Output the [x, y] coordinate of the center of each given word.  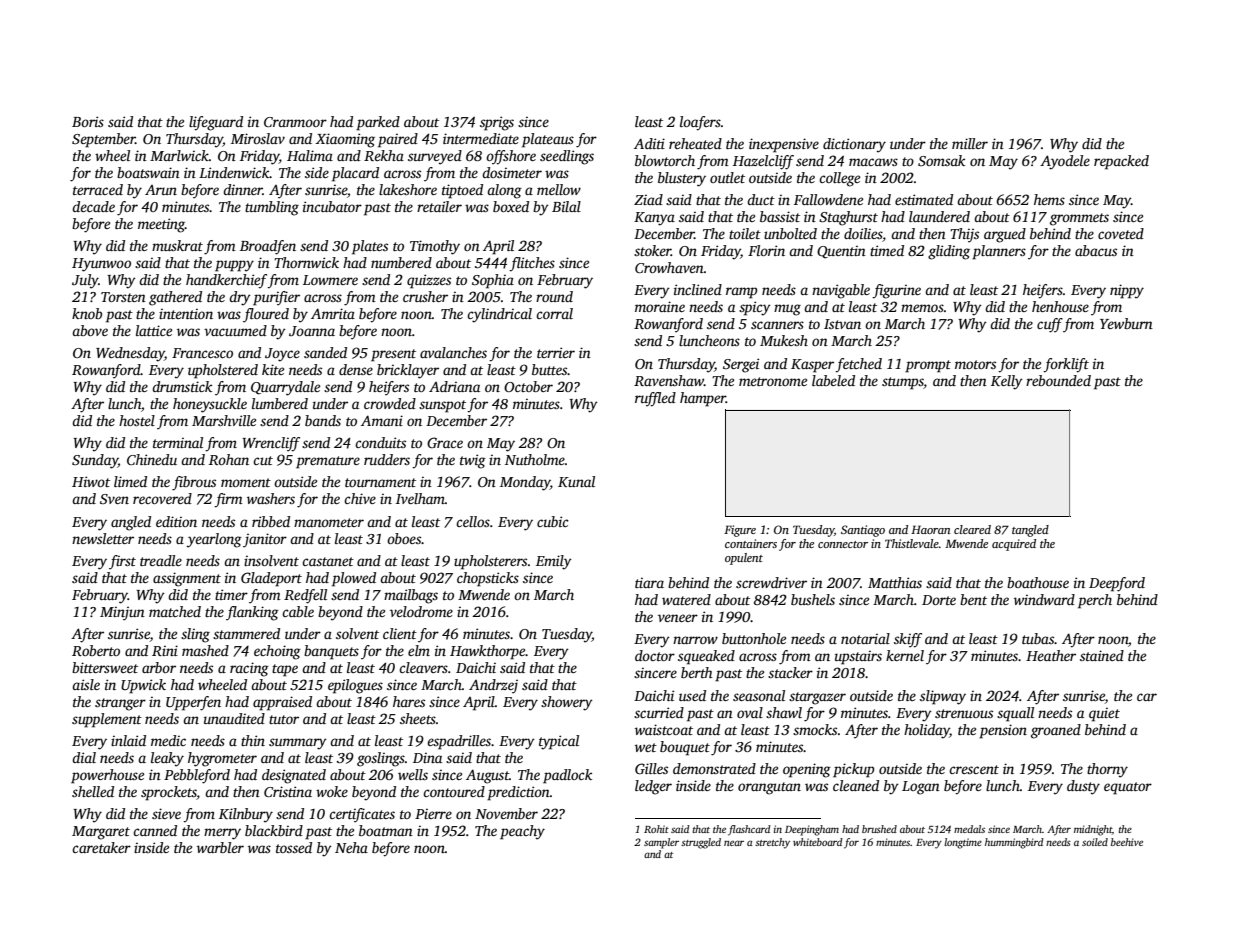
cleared [972, 529]
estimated [924, 199]
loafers [700, 123]
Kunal [576, 481]
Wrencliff [271, 444]
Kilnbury [246, 815]
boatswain [148, 172]
